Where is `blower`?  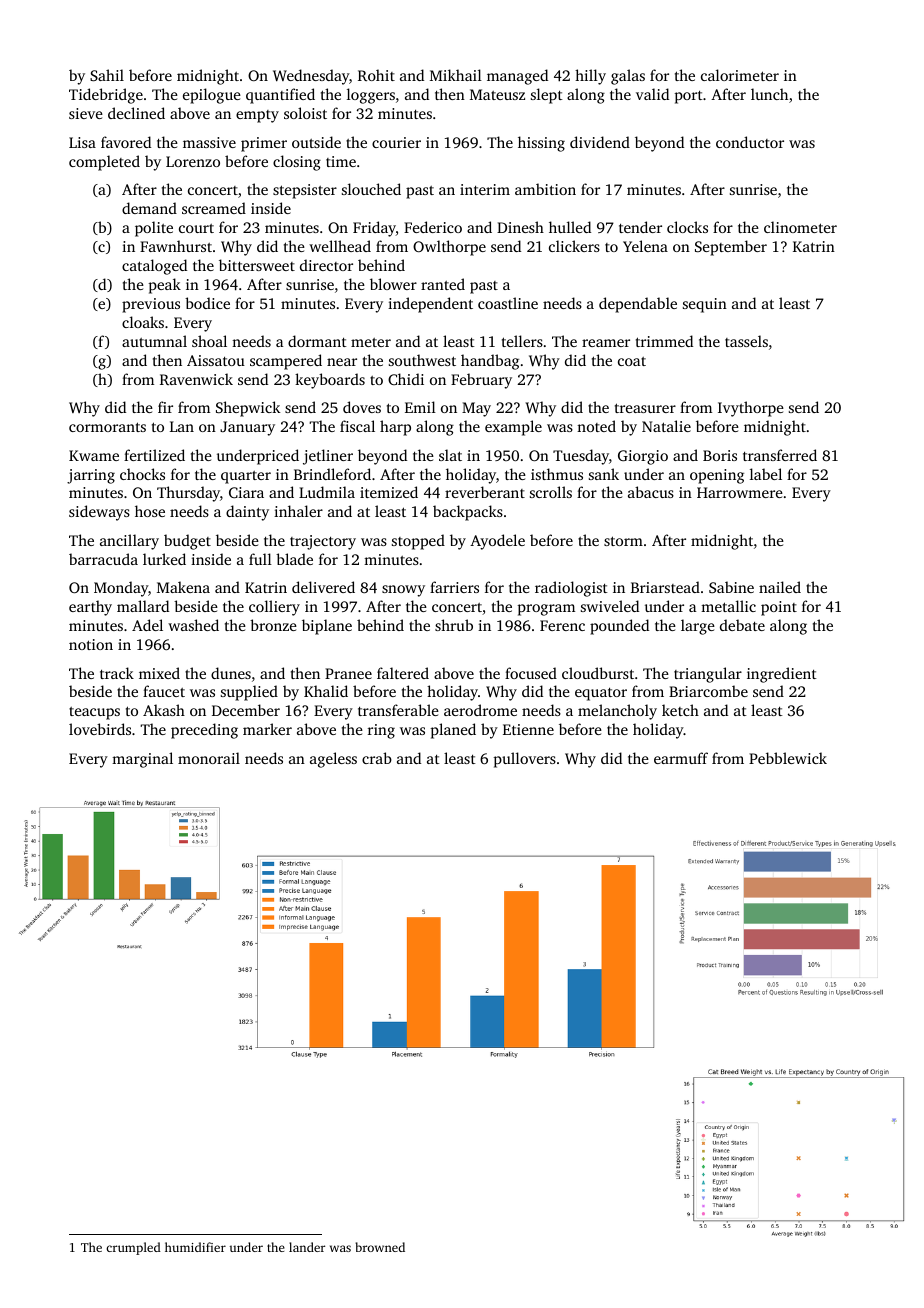 blower is located at coordinates (393, 284).
